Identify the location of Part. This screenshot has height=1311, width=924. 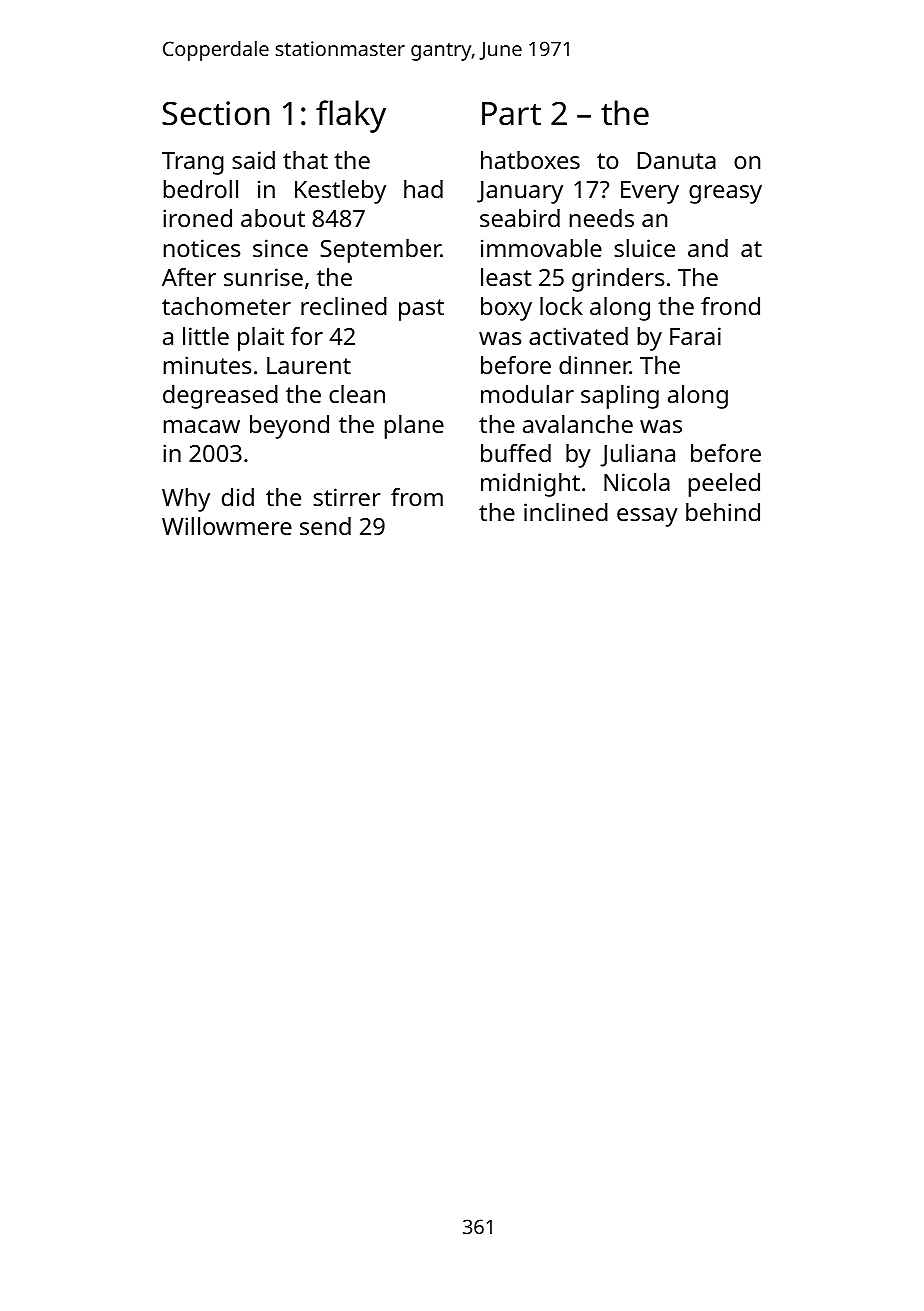
(511, 114).
